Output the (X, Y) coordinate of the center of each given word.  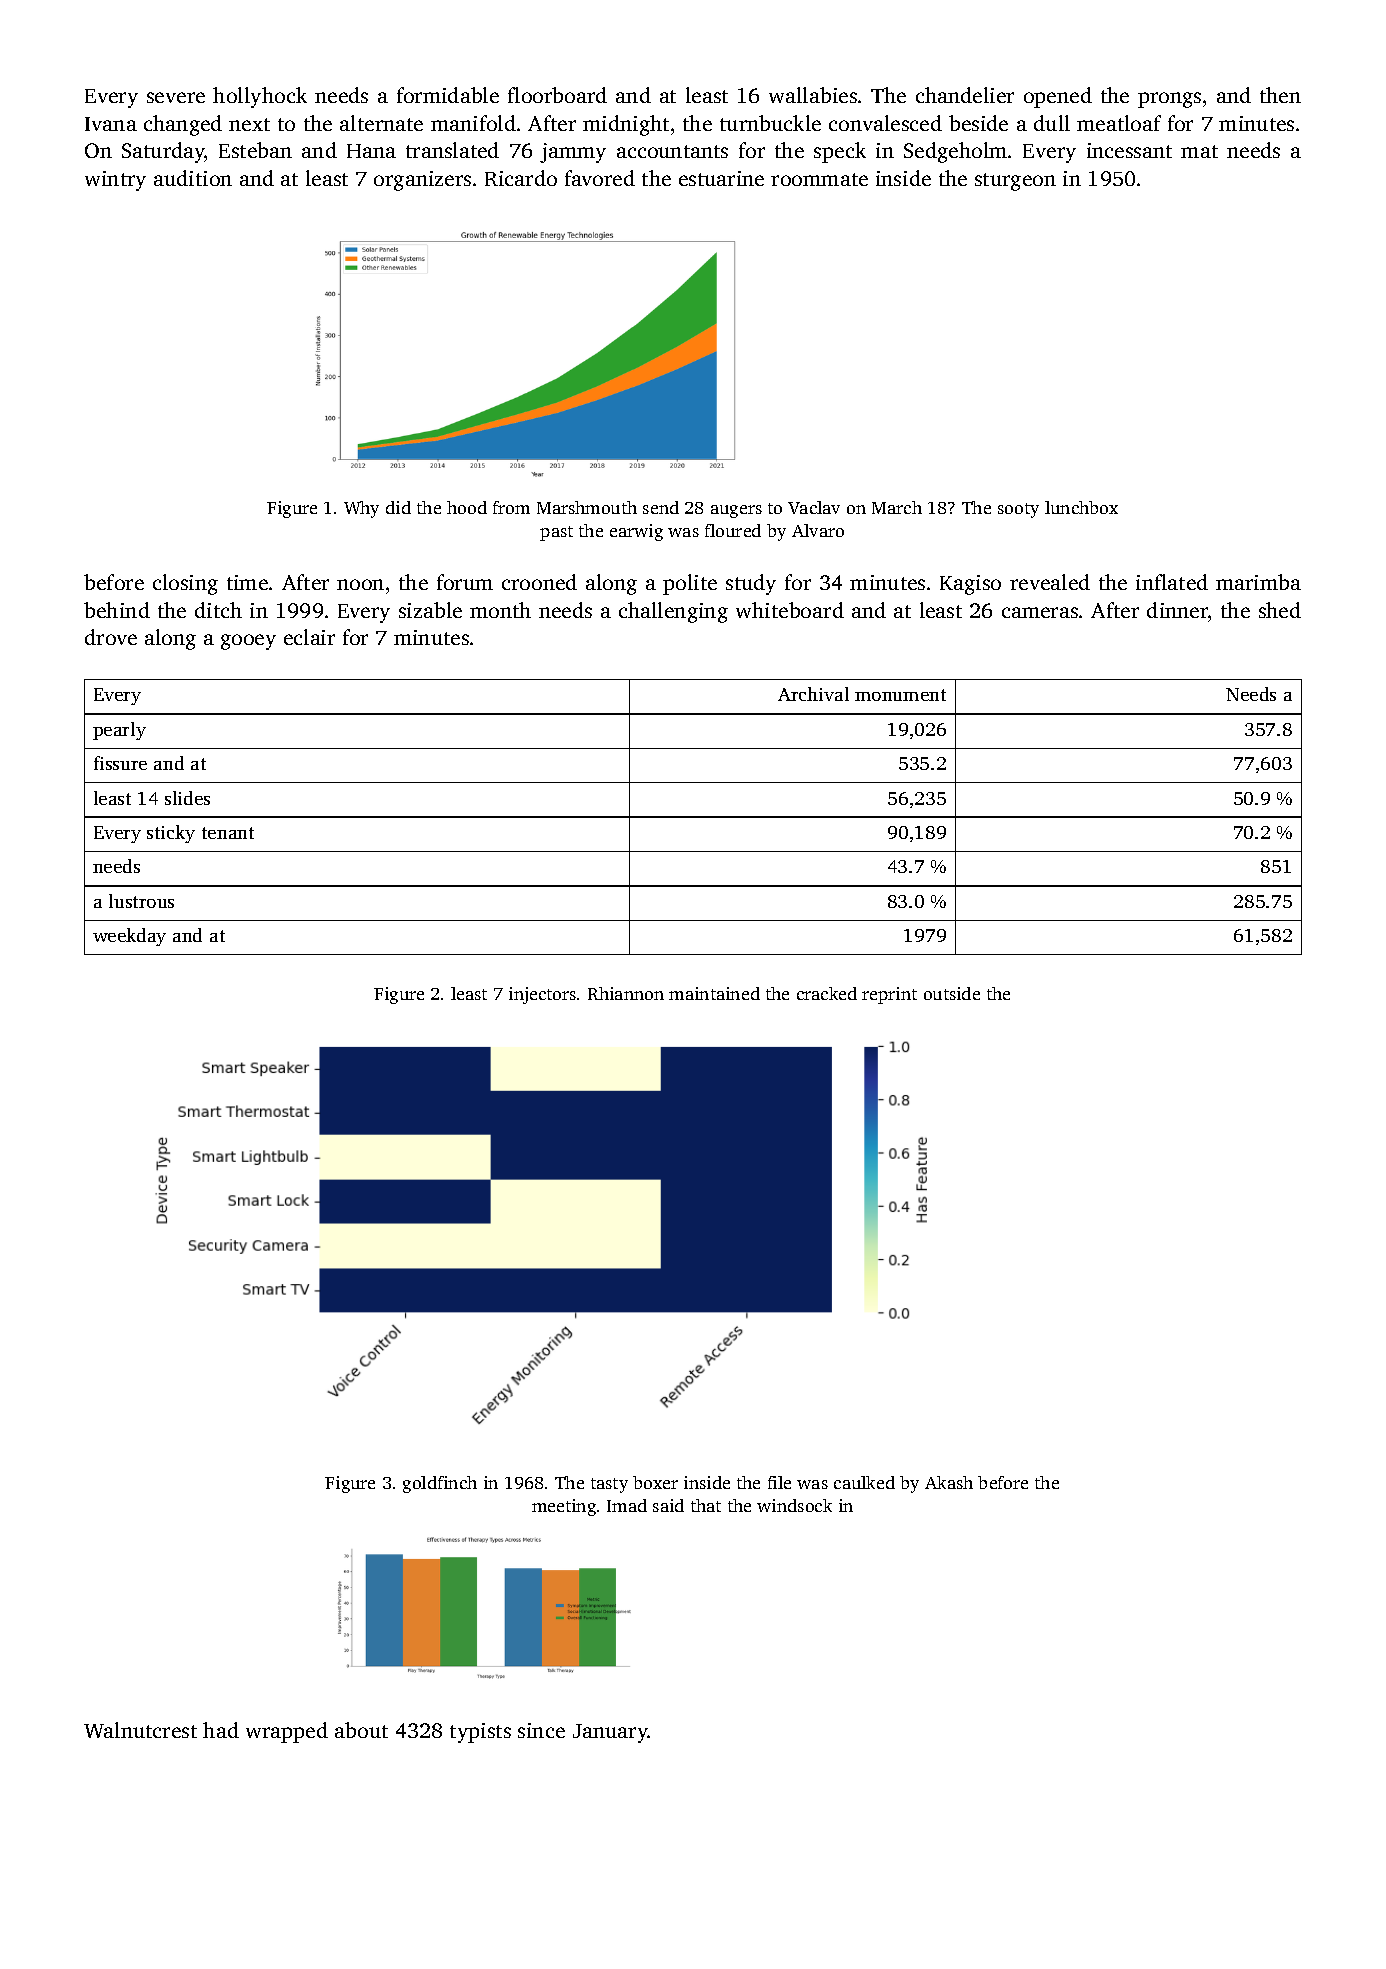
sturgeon (1015, 182)
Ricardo (521, 178)
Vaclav (814, 507)
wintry (115, 181)
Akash (949, 1482)
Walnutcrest (140, 1730)
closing (185, 584)
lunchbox (1081, 507)
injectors (542, 995)
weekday (129, 937)
